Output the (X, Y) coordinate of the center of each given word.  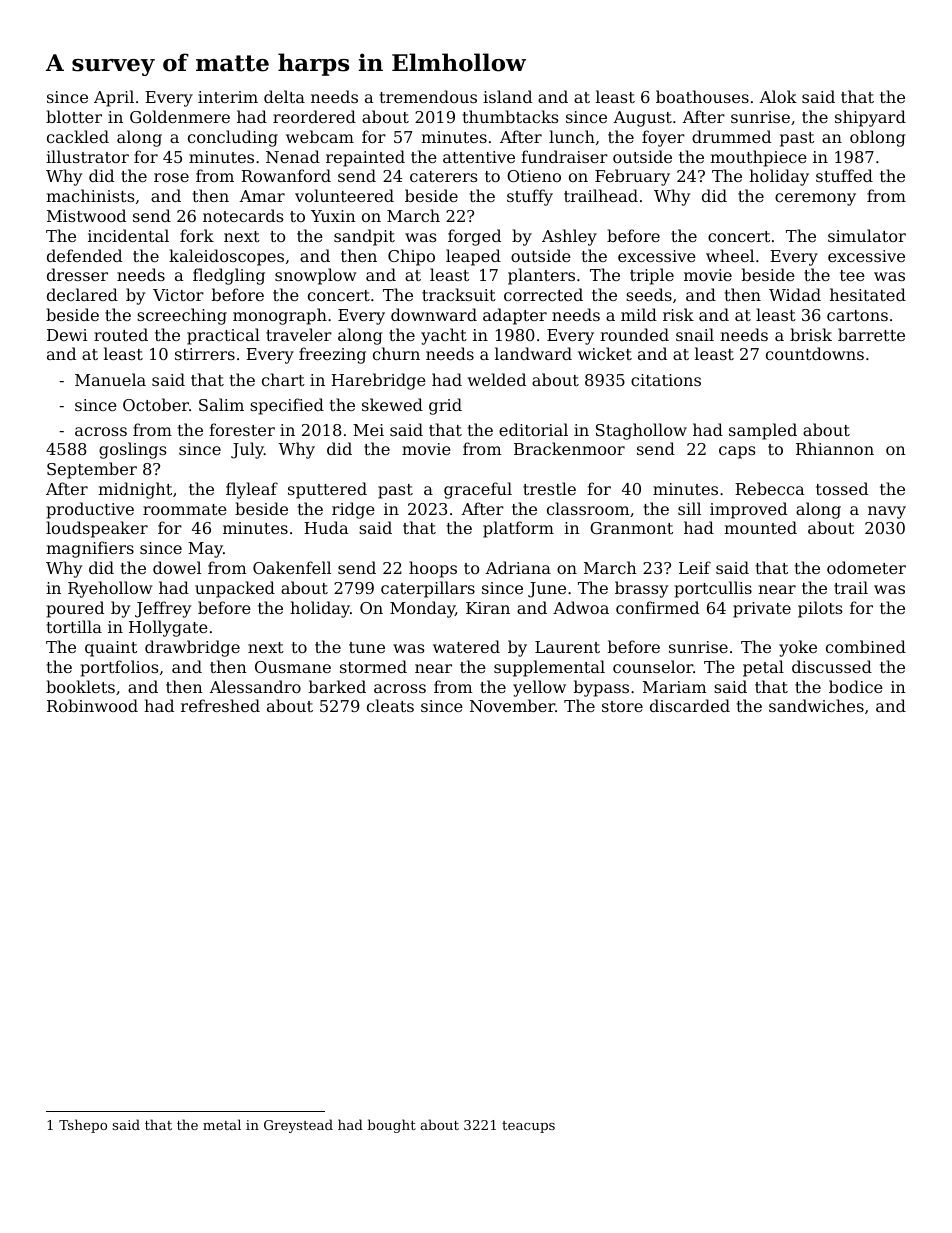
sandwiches (816, 705)
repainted (365, 158)
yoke (798, 648)
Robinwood (92, 705)
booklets (80, 686)
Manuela (110, 379)
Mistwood (86, 215)
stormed (373, 666)
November (512, 705)
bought (391, 1126)
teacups (528, 1127)
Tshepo (83, 1126)
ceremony (815, 199)
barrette (871, 334)
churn (396, 353)
